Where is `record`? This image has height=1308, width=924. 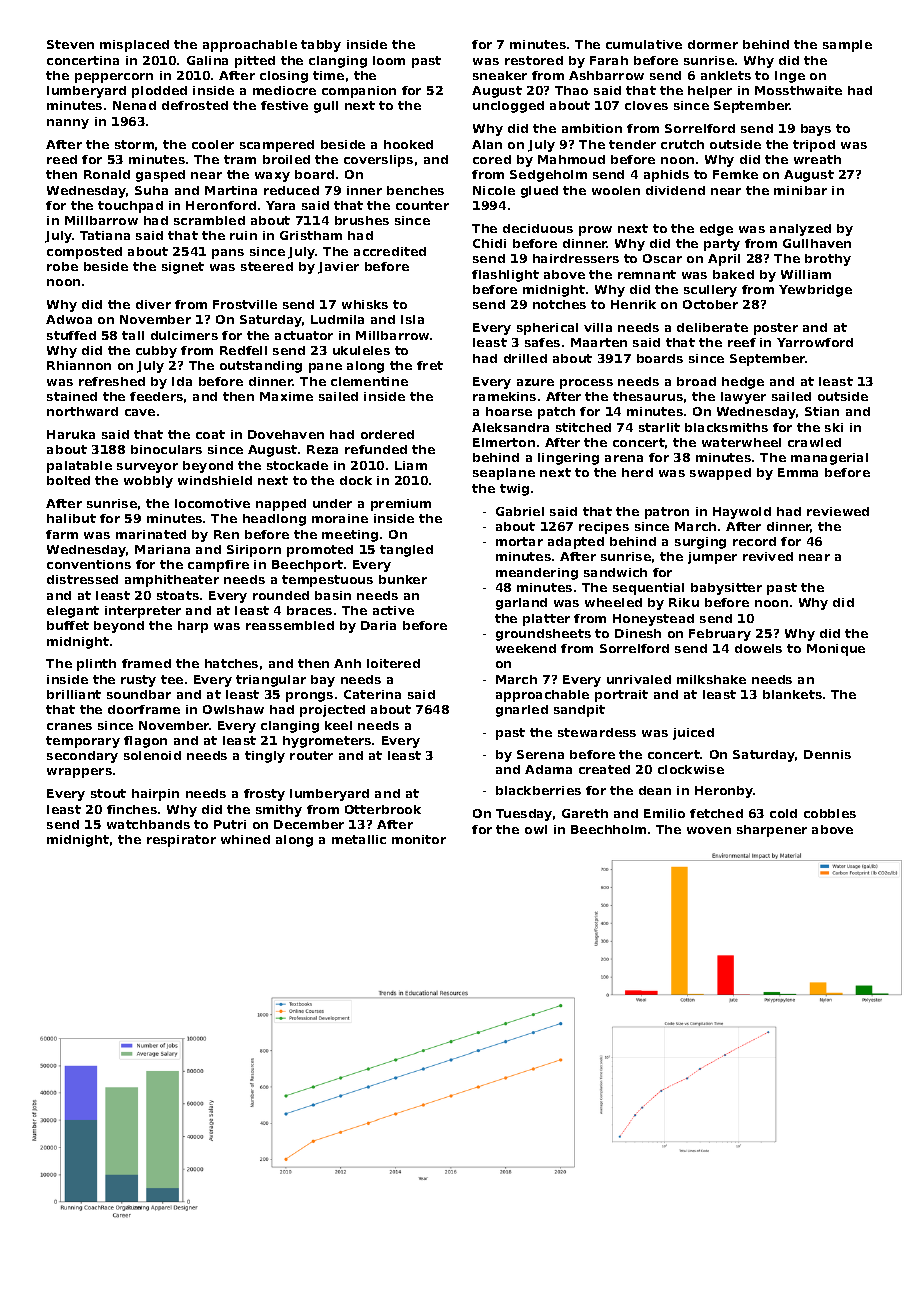 record is located at coordinates (754, 541).
